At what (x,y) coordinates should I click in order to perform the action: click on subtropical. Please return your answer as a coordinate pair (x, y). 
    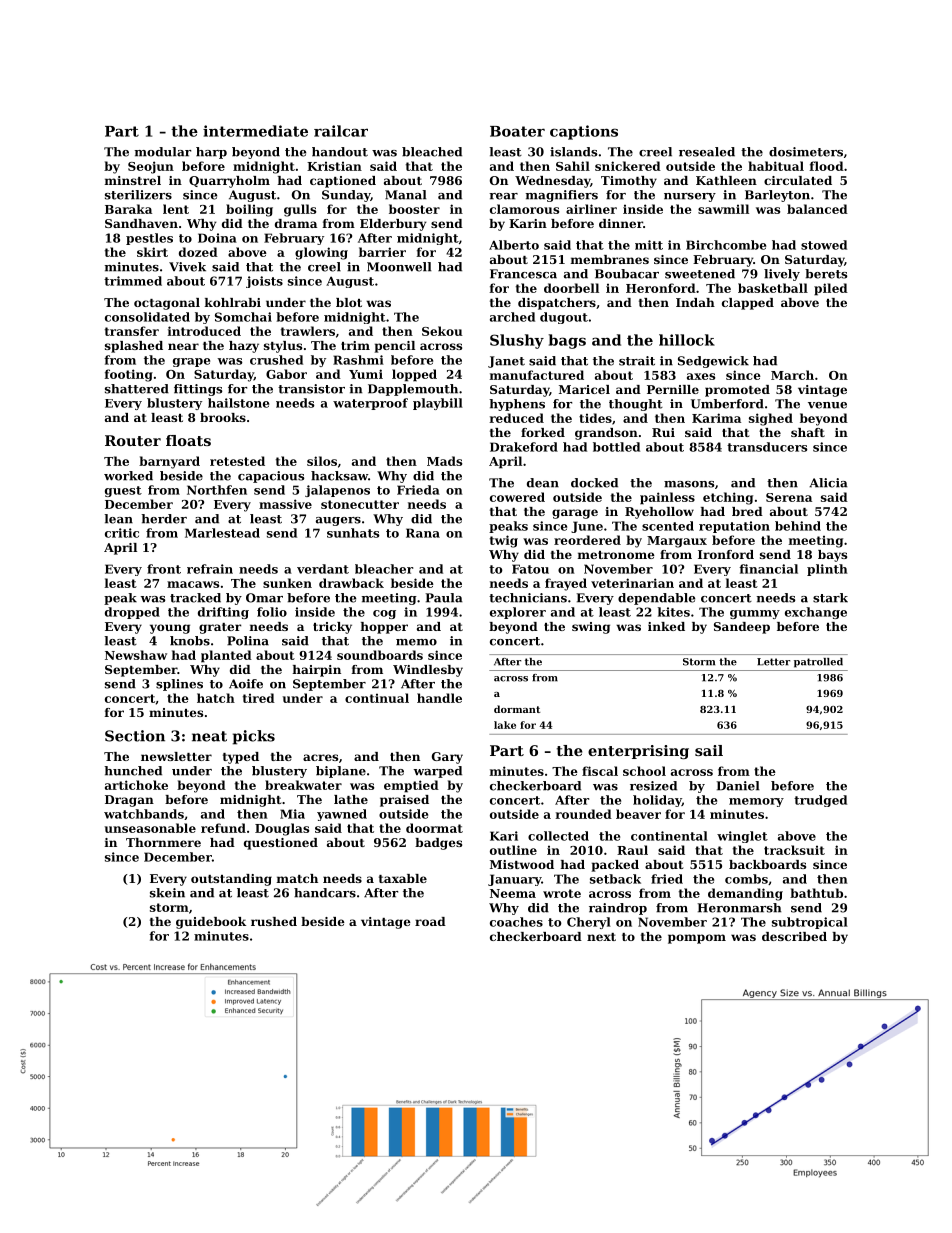
    Looking at the image, I should click on (810, 923).
